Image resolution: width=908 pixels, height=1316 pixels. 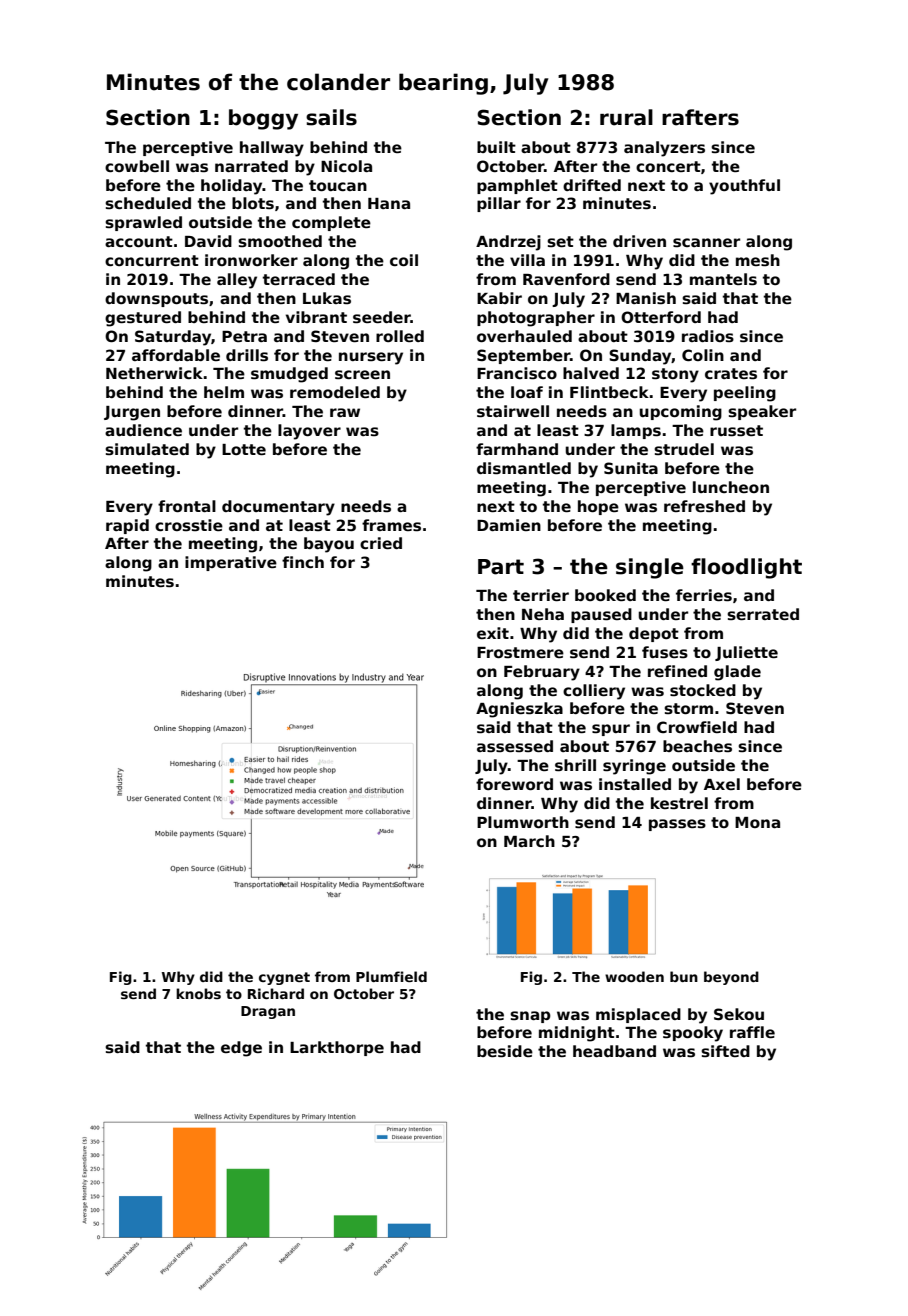 I want to click on Plumfield, so click(x=391, y=976).
